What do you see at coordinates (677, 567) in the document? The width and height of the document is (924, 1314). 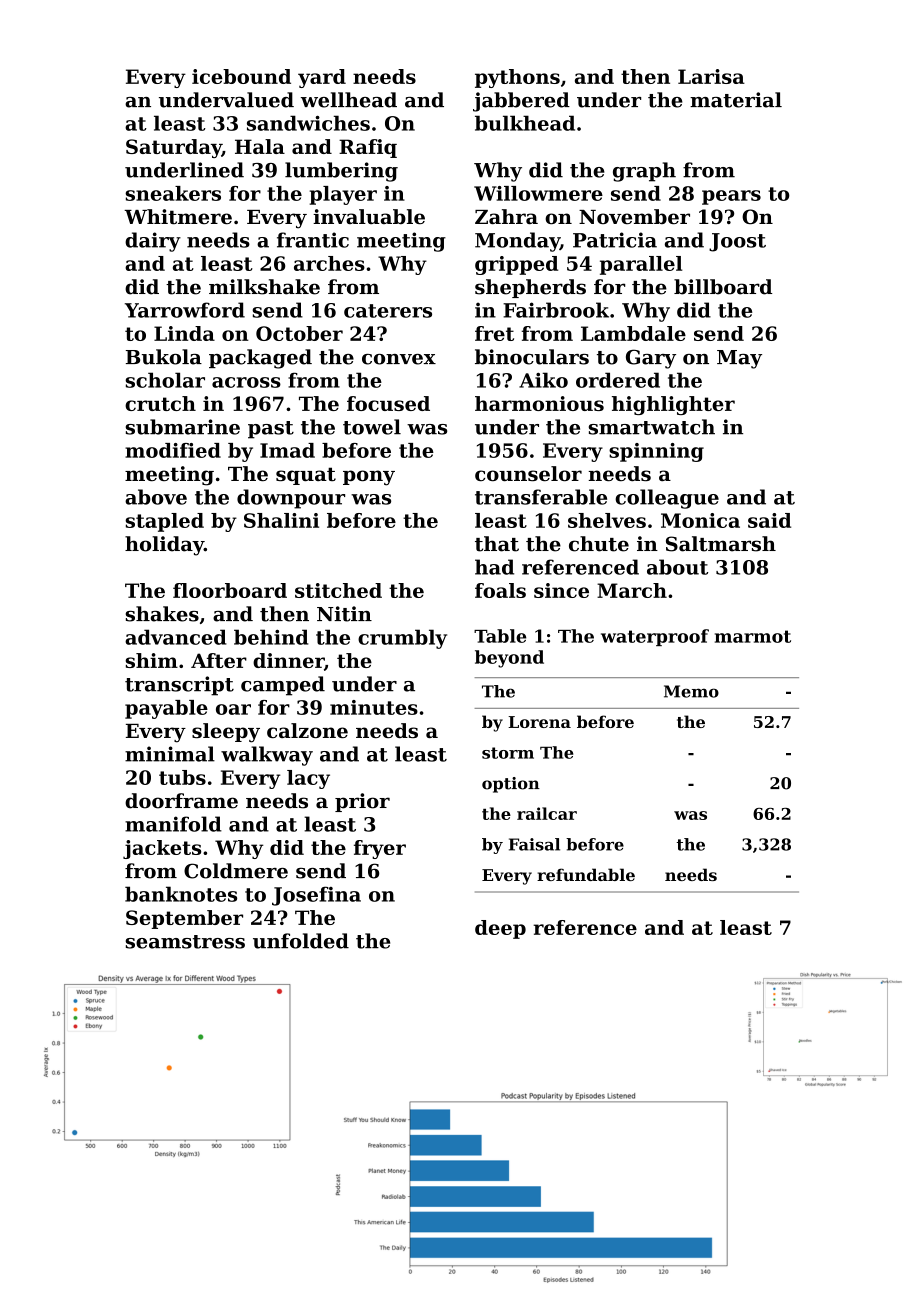 I see `about` at bounding box center [677, 567].
